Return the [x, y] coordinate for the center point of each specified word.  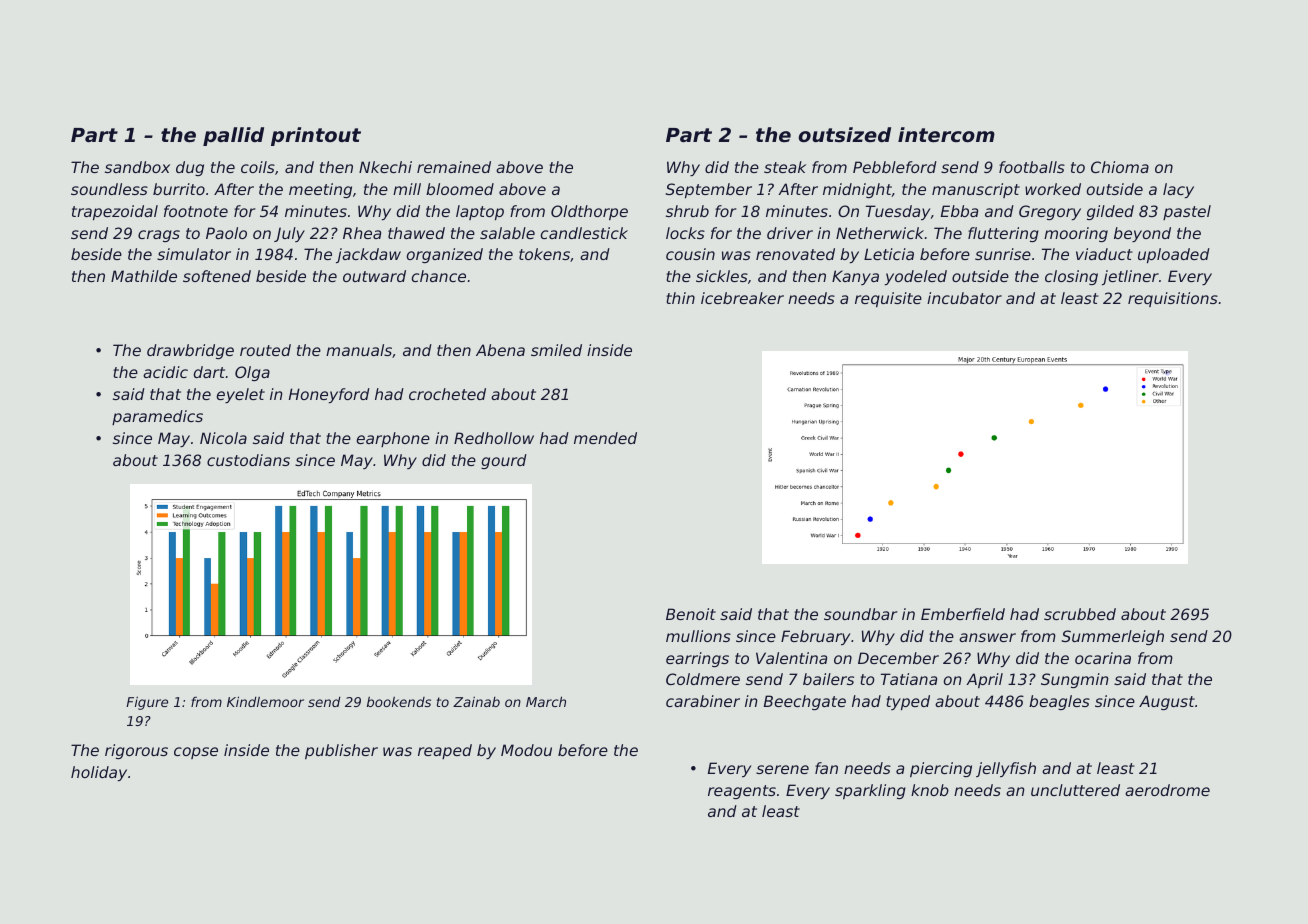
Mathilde [144, 276]
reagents [742, 792]
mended [605, 438]
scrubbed [1080, 614]
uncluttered [1075, 790]
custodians [248, 460]
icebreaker [742, 298]
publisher [341, 751]
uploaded [1174, 255]
